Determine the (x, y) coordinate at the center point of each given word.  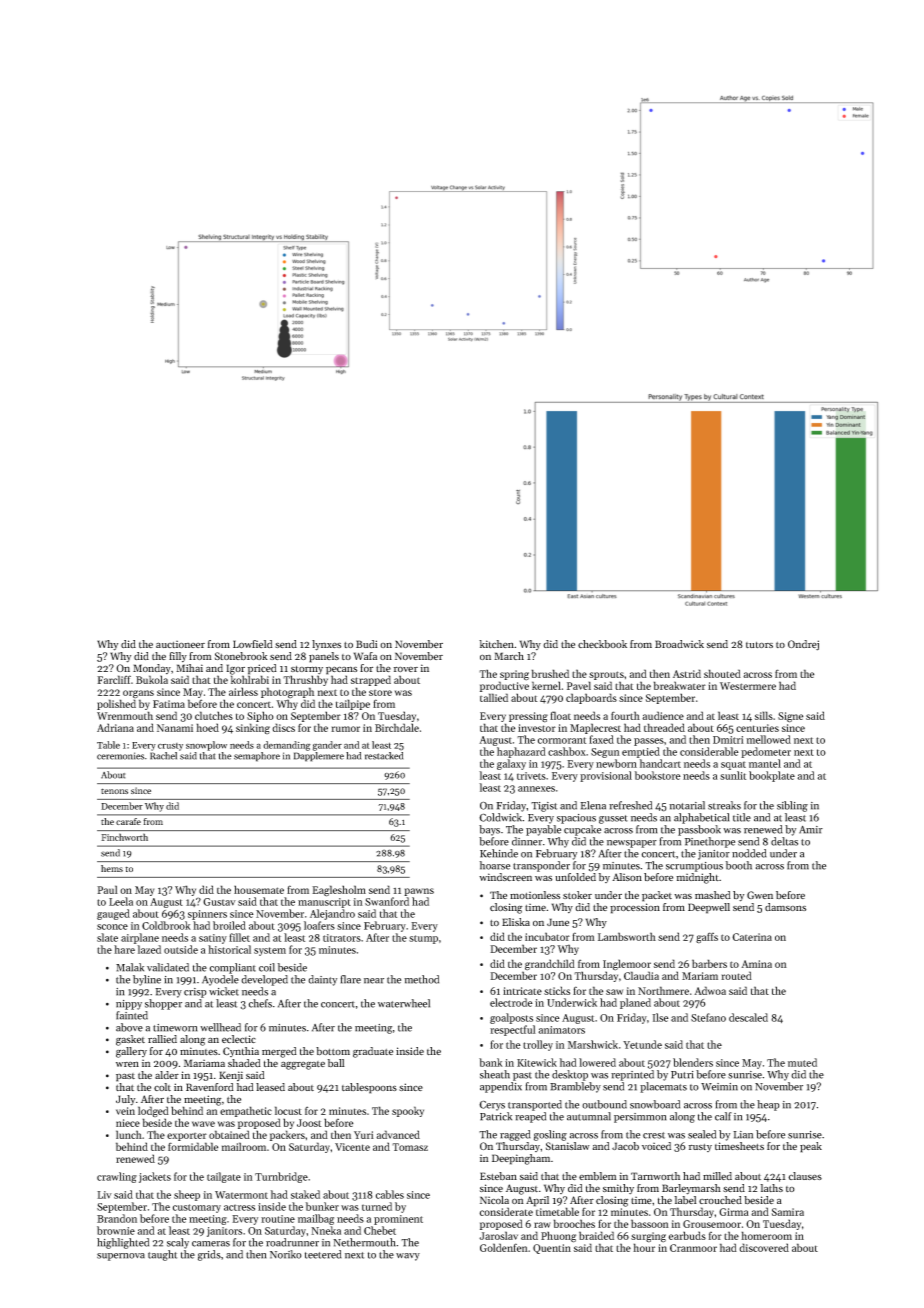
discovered (764, 1247)
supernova (121, 1257)
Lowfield (253, 644)
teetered (323, 1254)
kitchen (496, 644)
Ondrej (803, 645)
